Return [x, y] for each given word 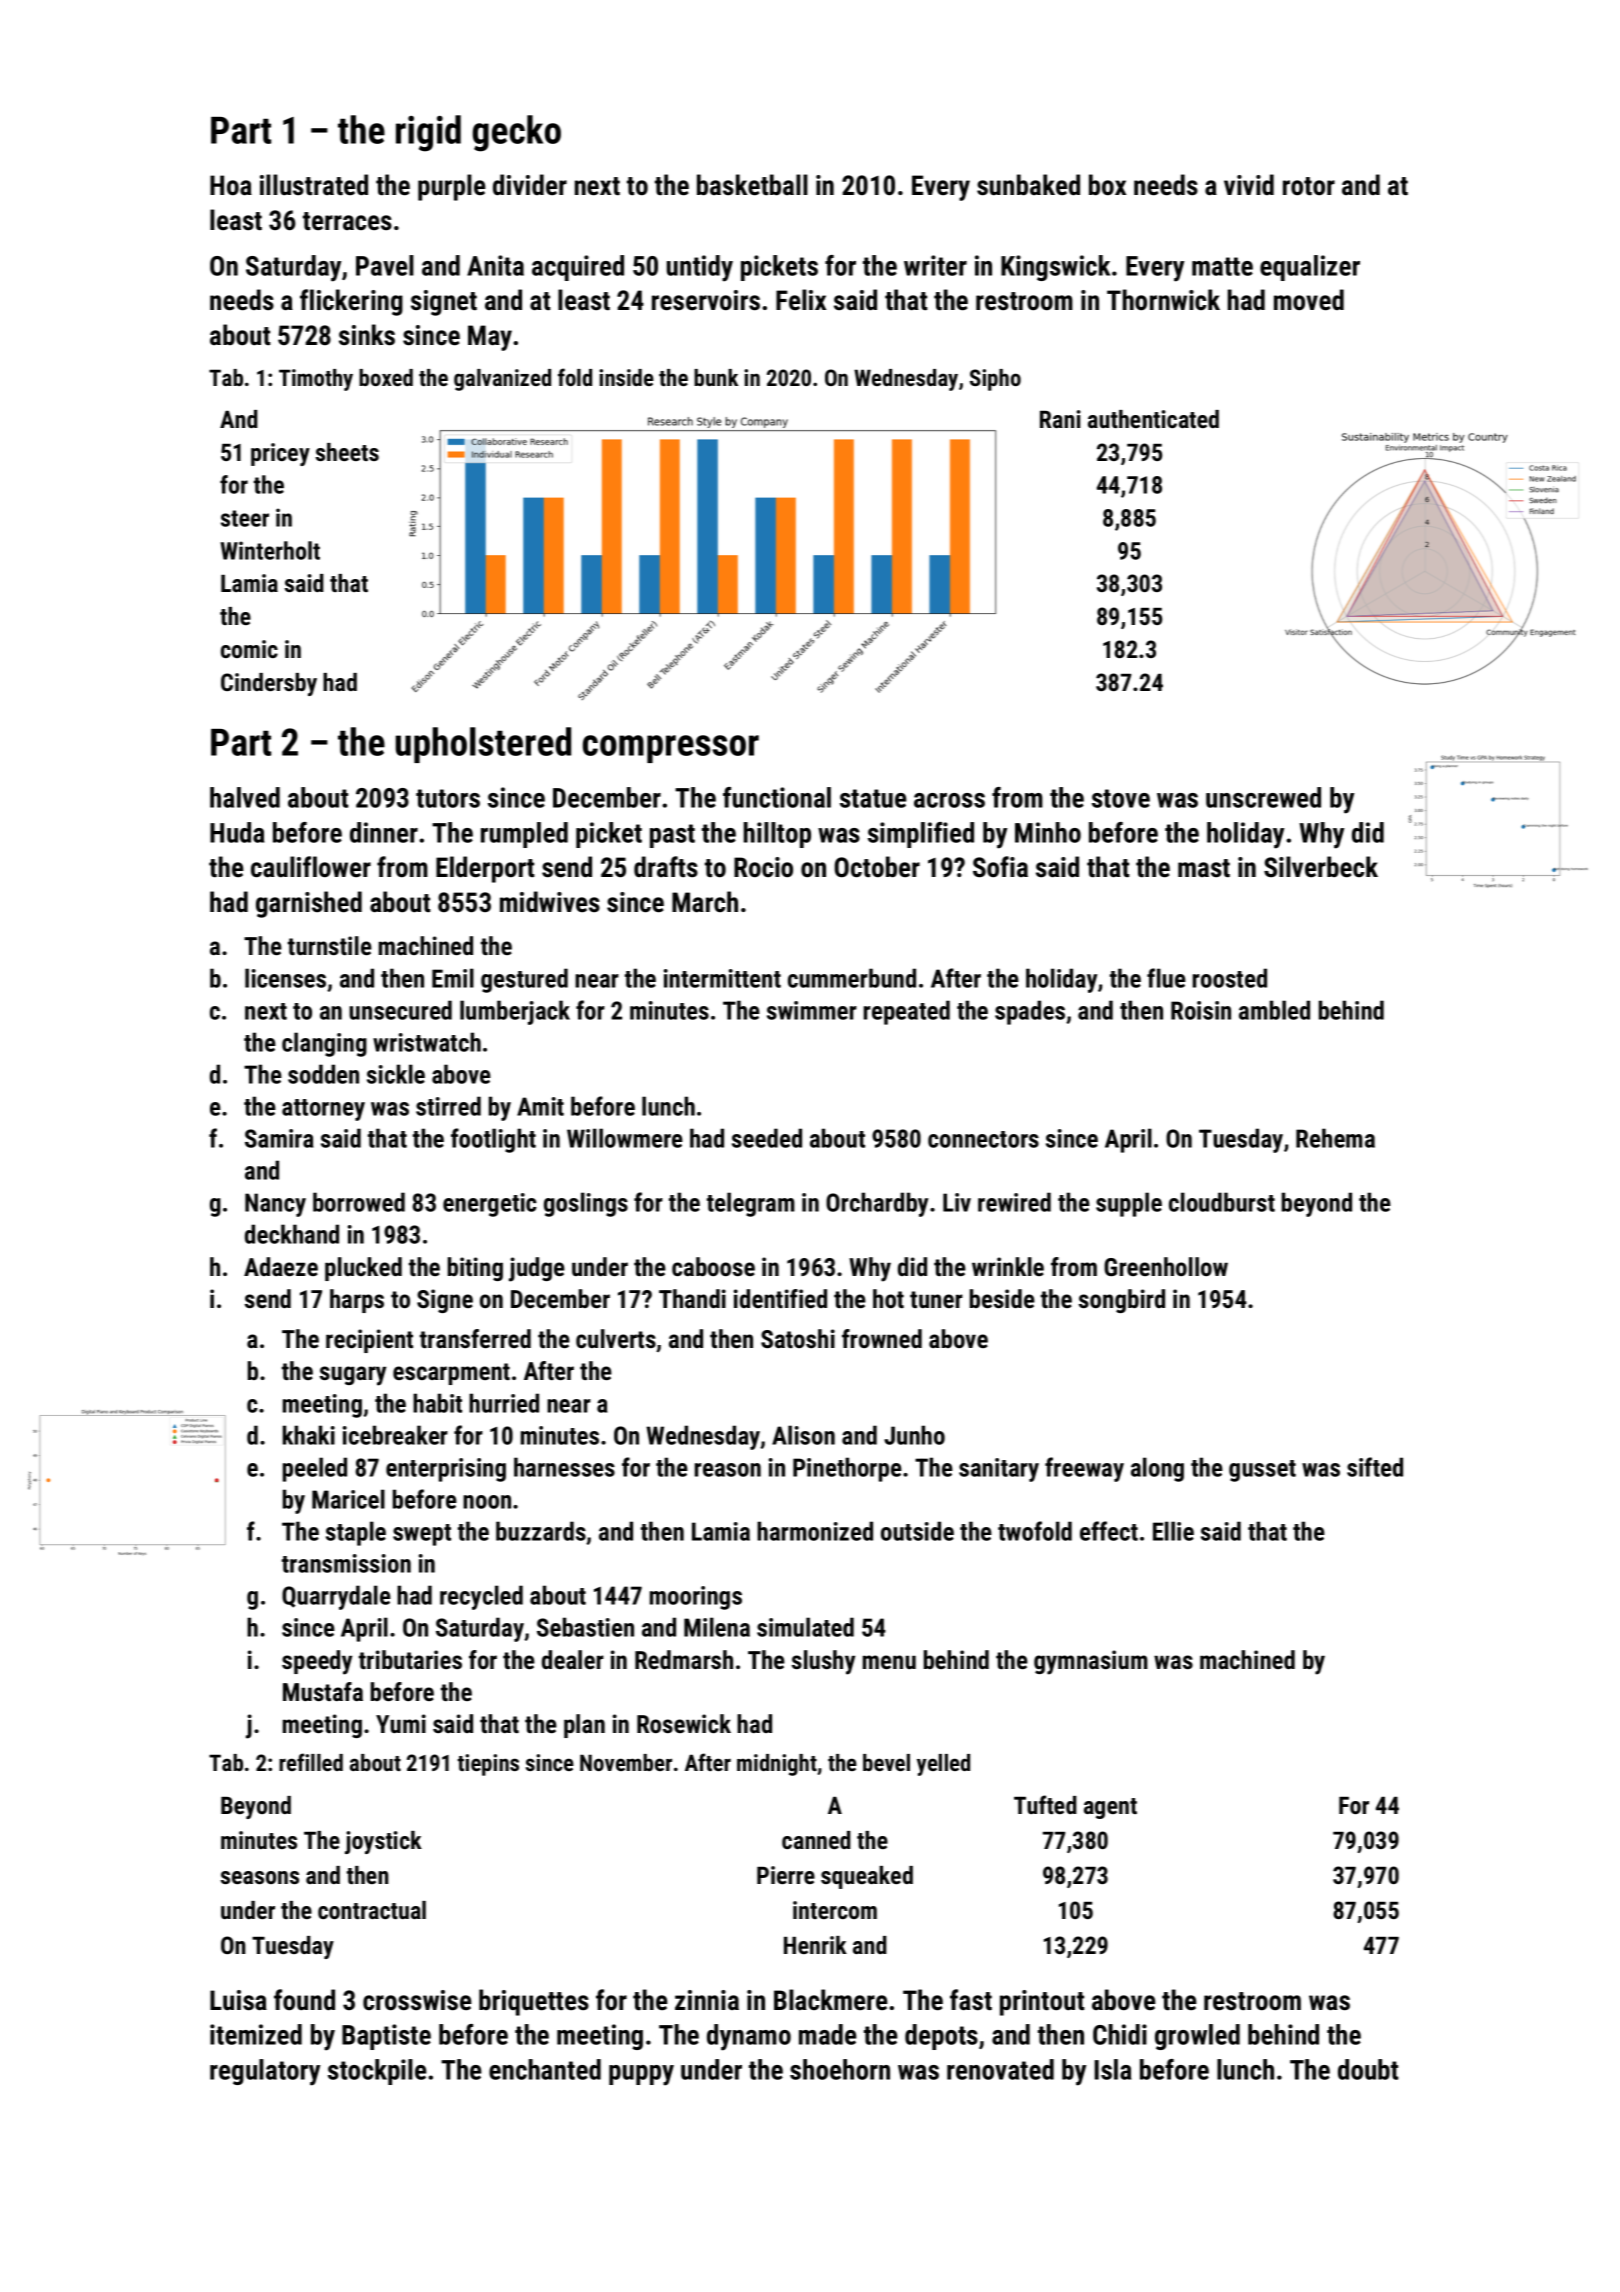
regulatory [265, 2072]
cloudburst [1222, 1202]
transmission [346, 1563]
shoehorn [840, 2069]
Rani [1060, 419]
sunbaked [1028, 185]
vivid [1249, 184]
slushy [823, 1662]
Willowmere [625, 1138]
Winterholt [270, 550]
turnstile [330, 945]
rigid [428, 133]
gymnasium [1091, 1662]
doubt [1368, 2069]
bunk [716, 377]
